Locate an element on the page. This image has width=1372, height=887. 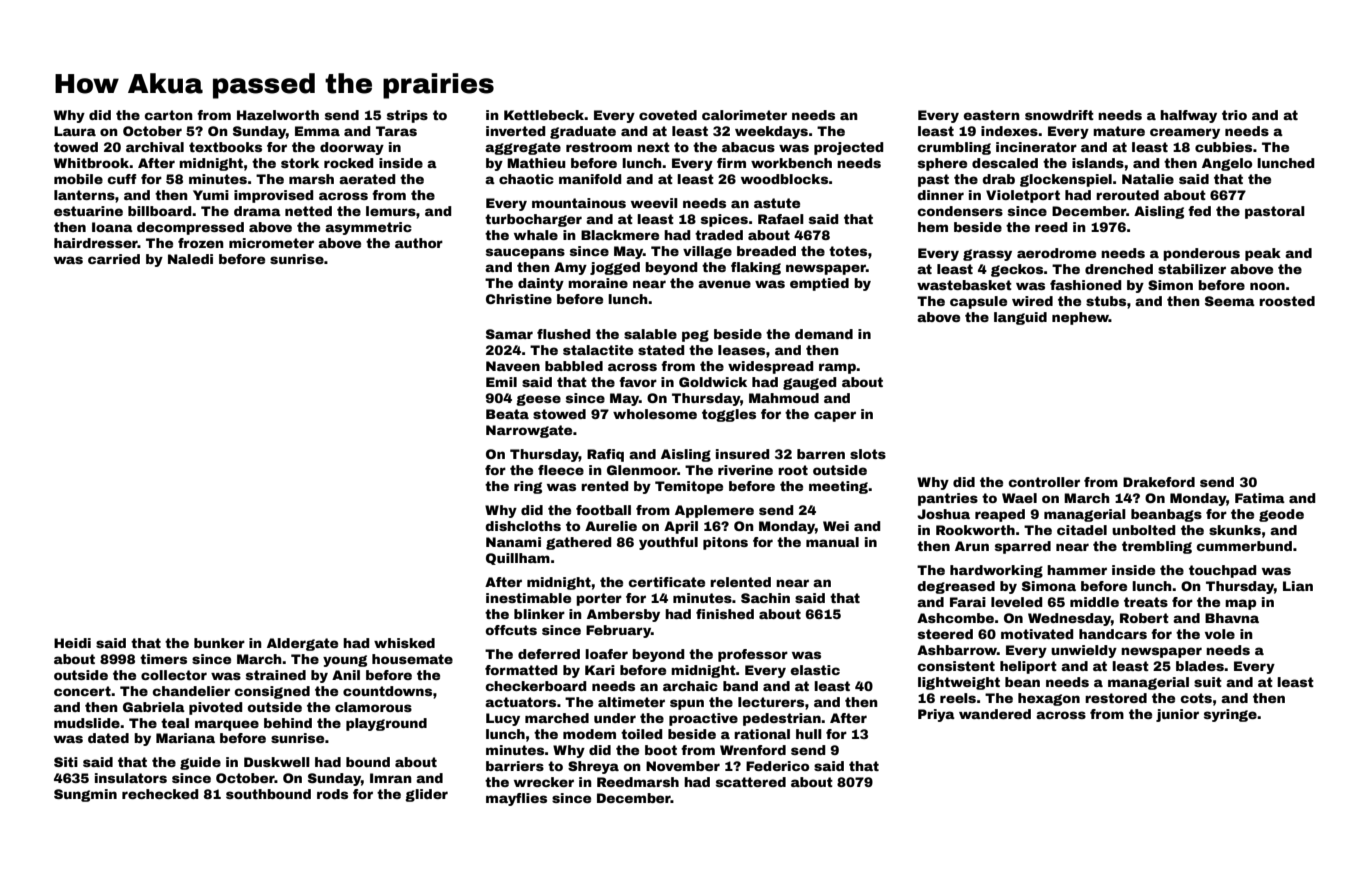
handcars is located at coordinates (1113, 634).
